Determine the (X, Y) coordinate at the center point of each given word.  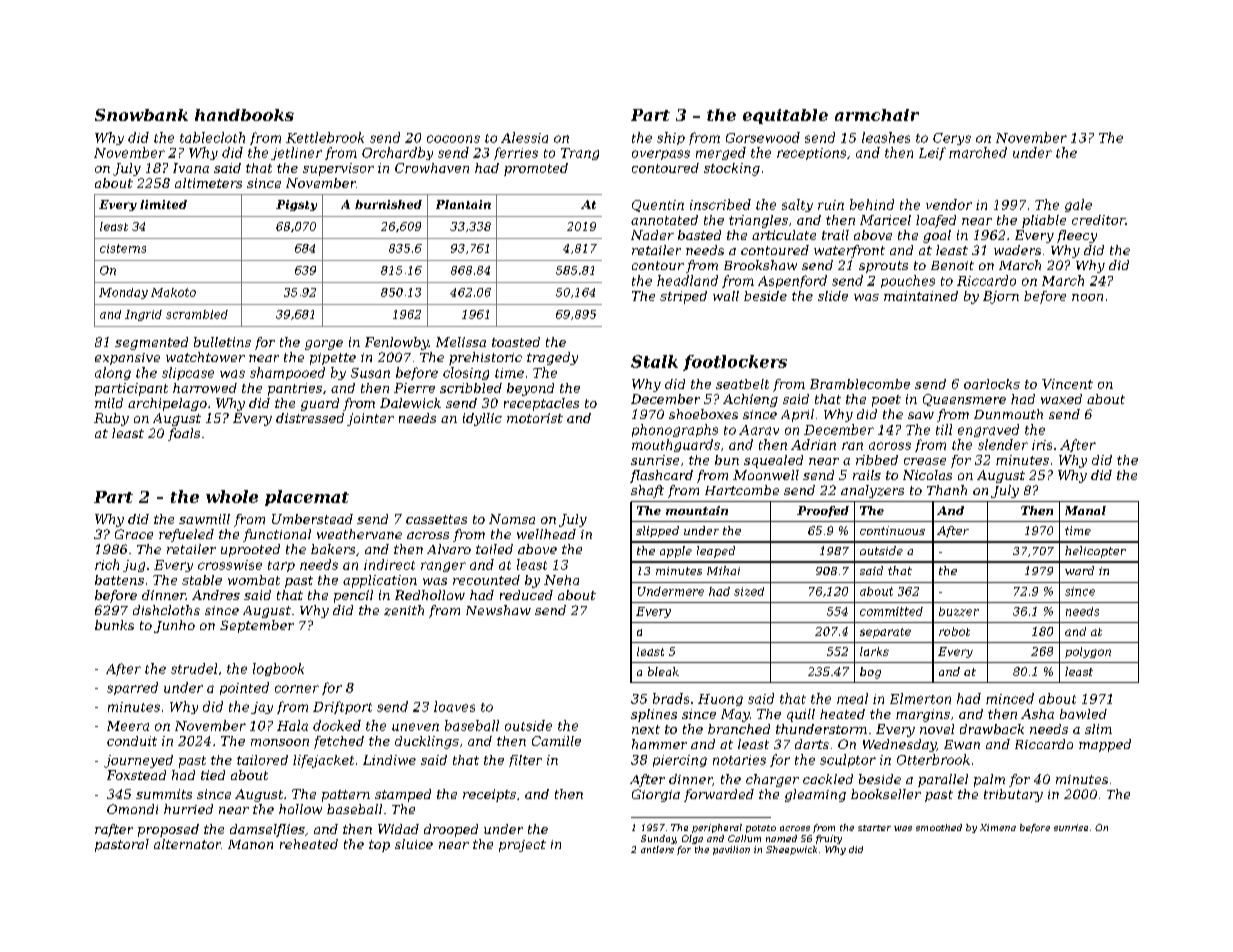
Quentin (658, 206)
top (379, 846)
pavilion (731, 850)
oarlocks (992, 384)
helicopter (1095, 552)
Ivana (191, 168)
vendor (949, 204)
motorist (535, 418)
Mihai (723, 570)
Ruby (111, 419)
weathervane (359, 534)
